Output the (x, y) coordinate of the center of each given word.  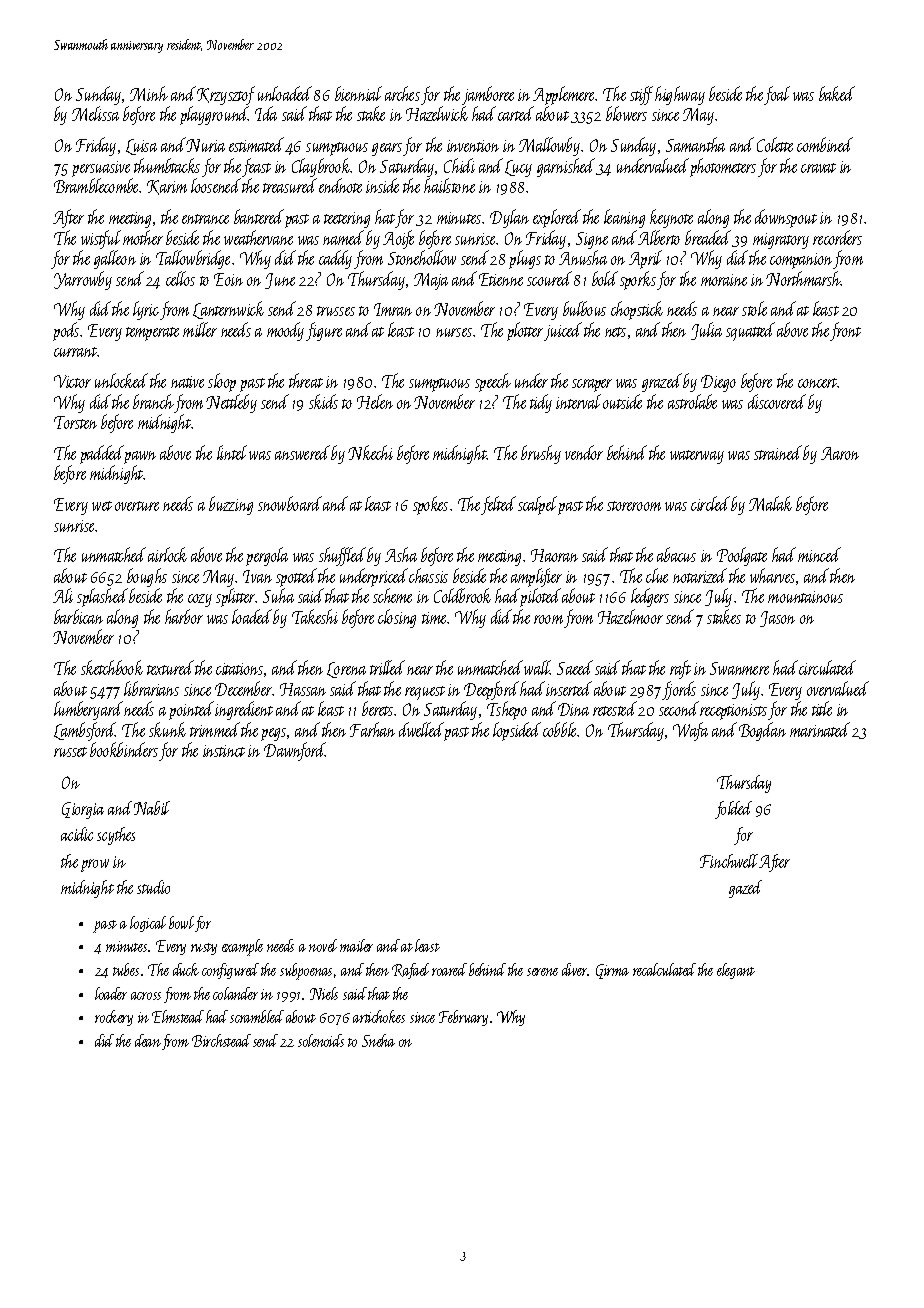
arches (402, 93)
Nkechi (370, 452)
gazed (745, 889)
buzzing (231, 505)
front (845, 331)
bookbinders (124, 749)
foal (777, 95)
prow (95, 865)
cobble (560, 729)
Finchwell (729, 861)
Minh (149, 93)
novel (323, 945)
